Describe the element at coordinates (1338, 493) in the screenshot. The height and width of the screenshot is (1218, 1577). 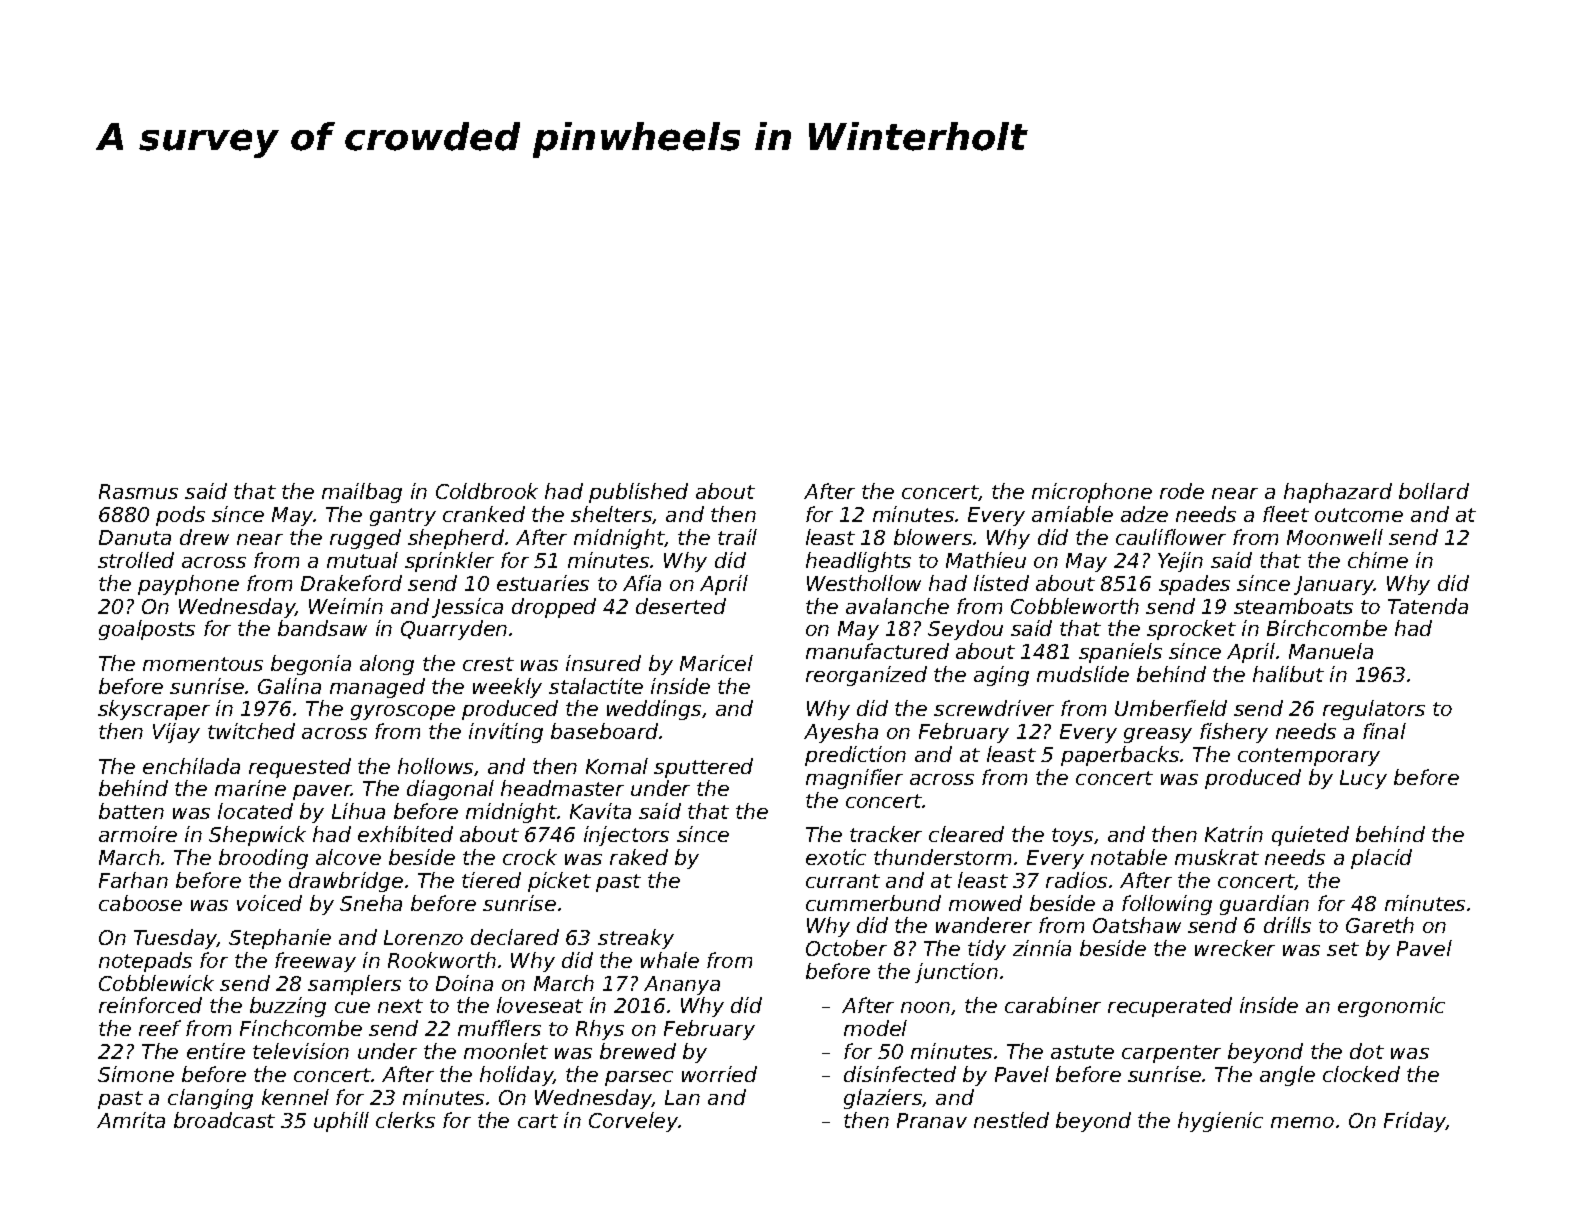
I see `haphazard` at that location.
